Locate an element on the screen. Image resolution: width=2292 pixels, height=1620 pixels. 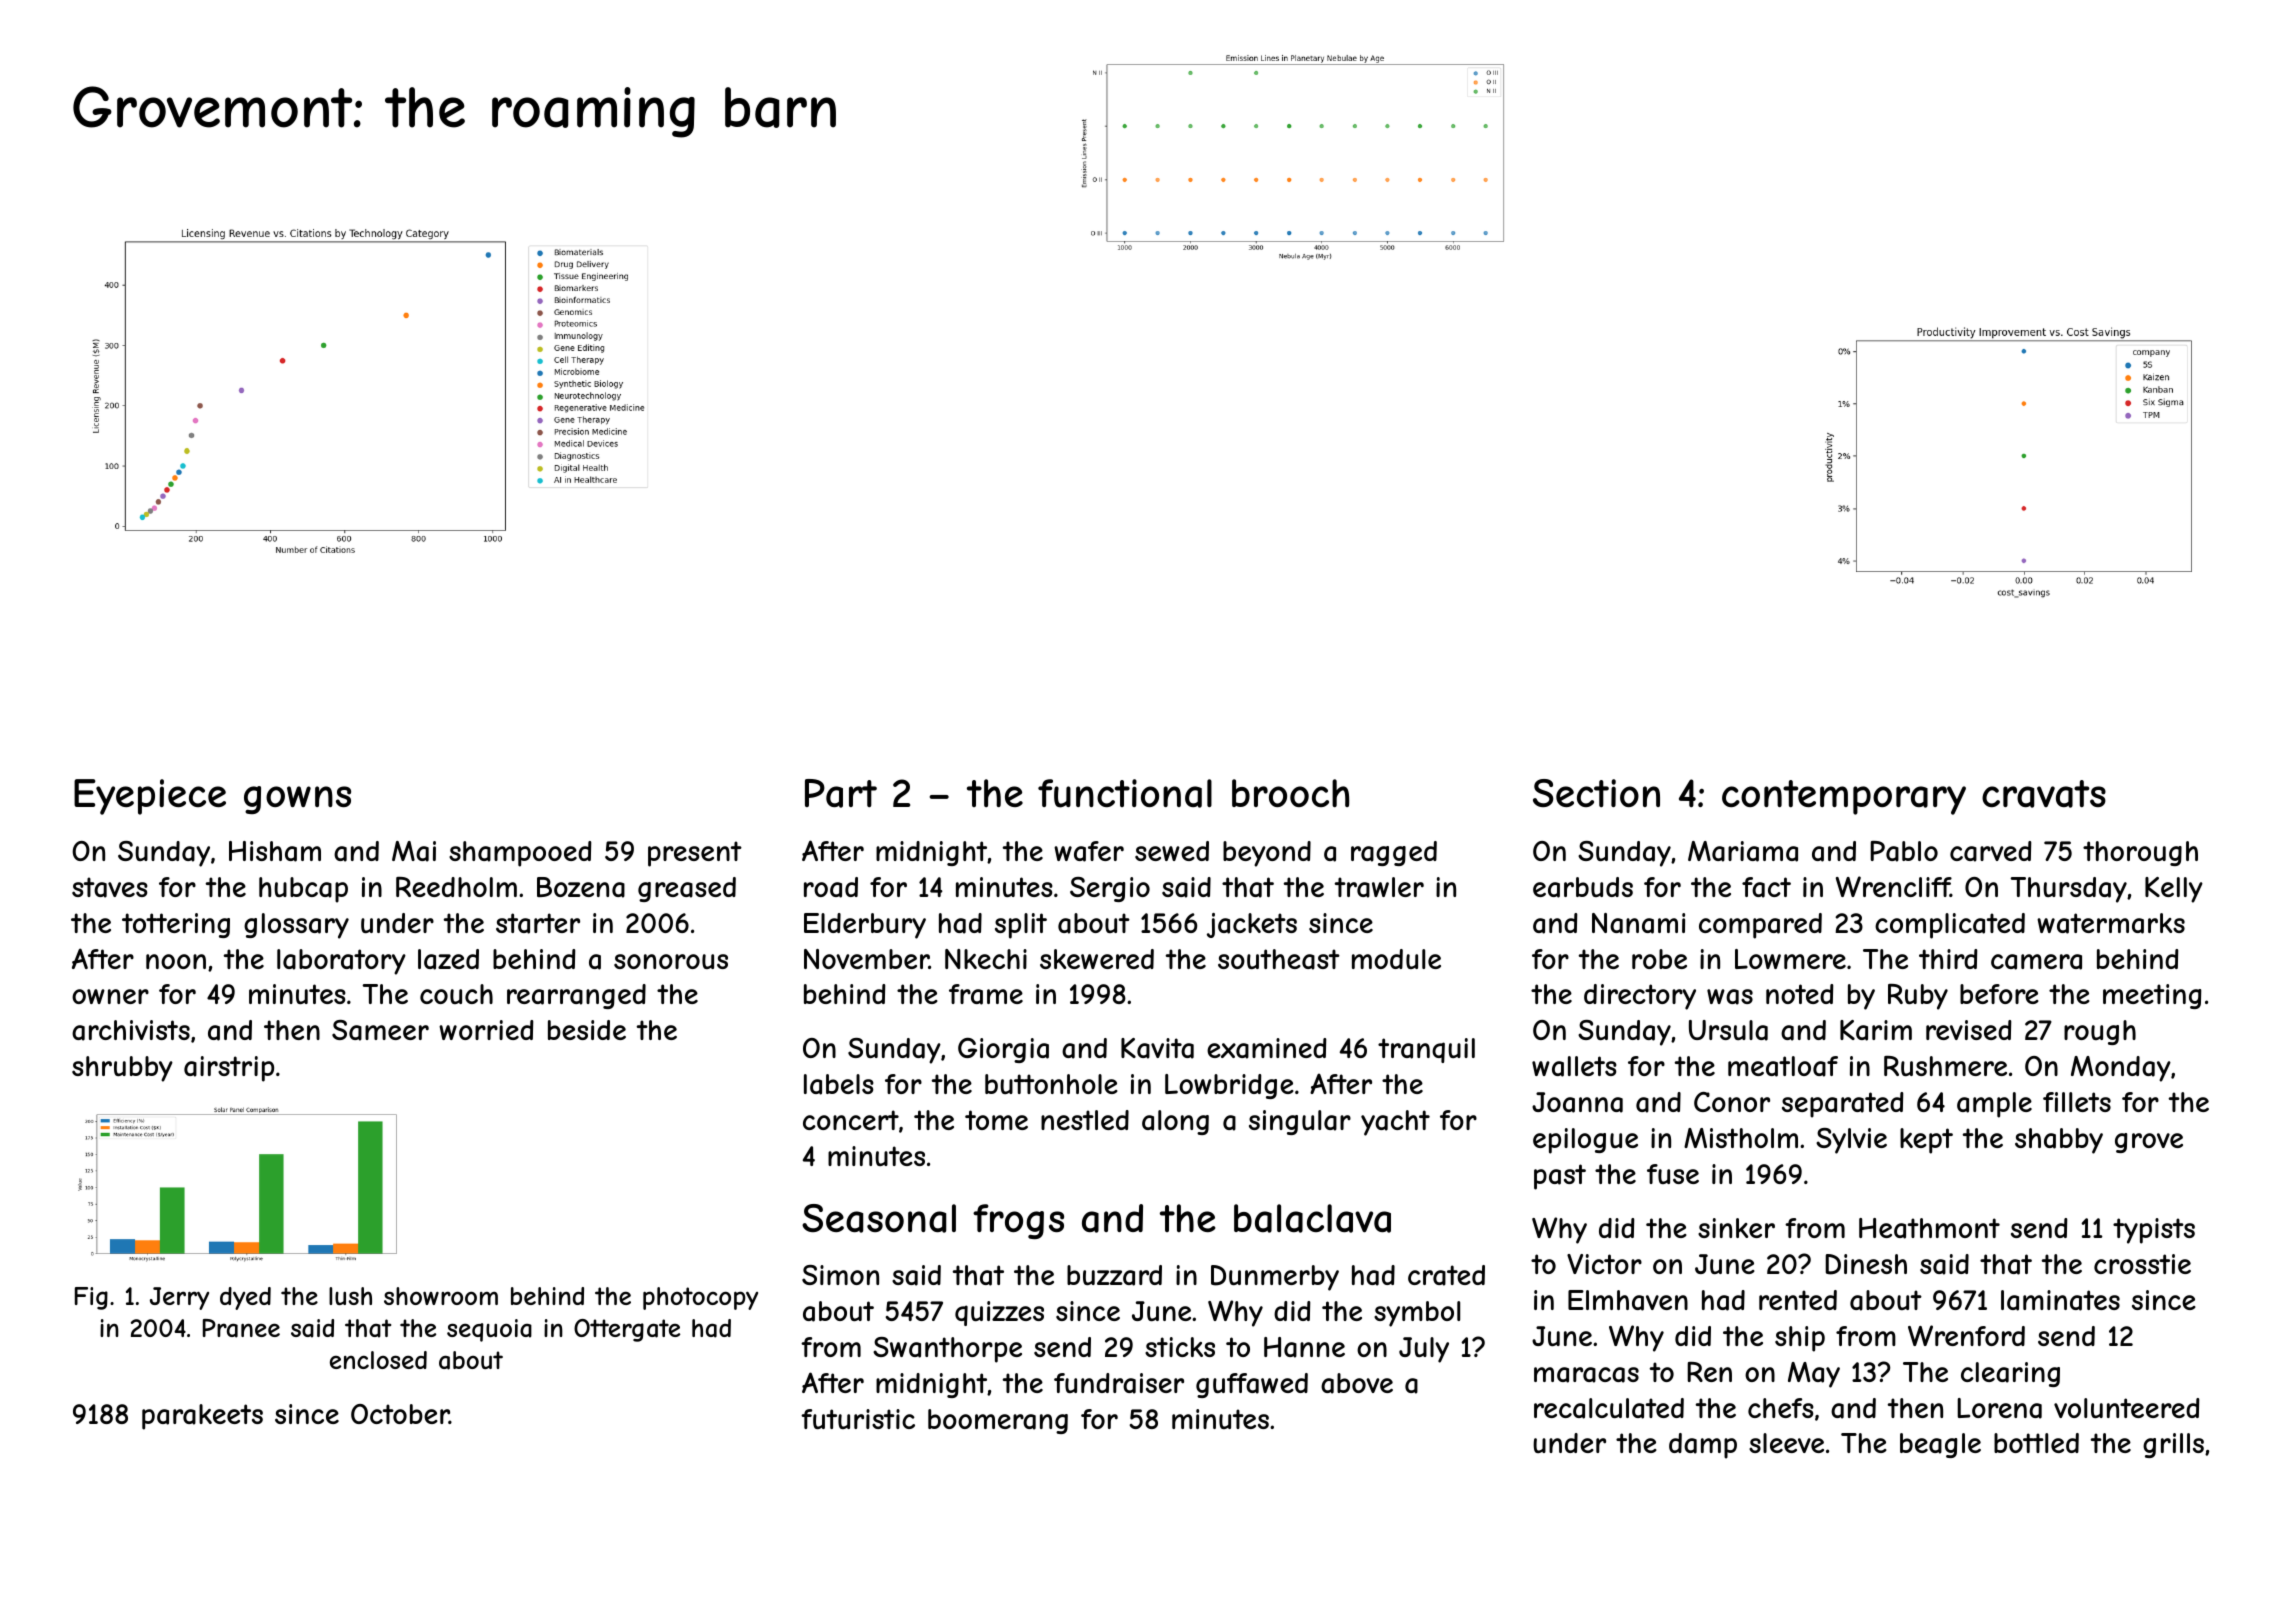
Sylvie is located at coordinates (1851, 1141).
